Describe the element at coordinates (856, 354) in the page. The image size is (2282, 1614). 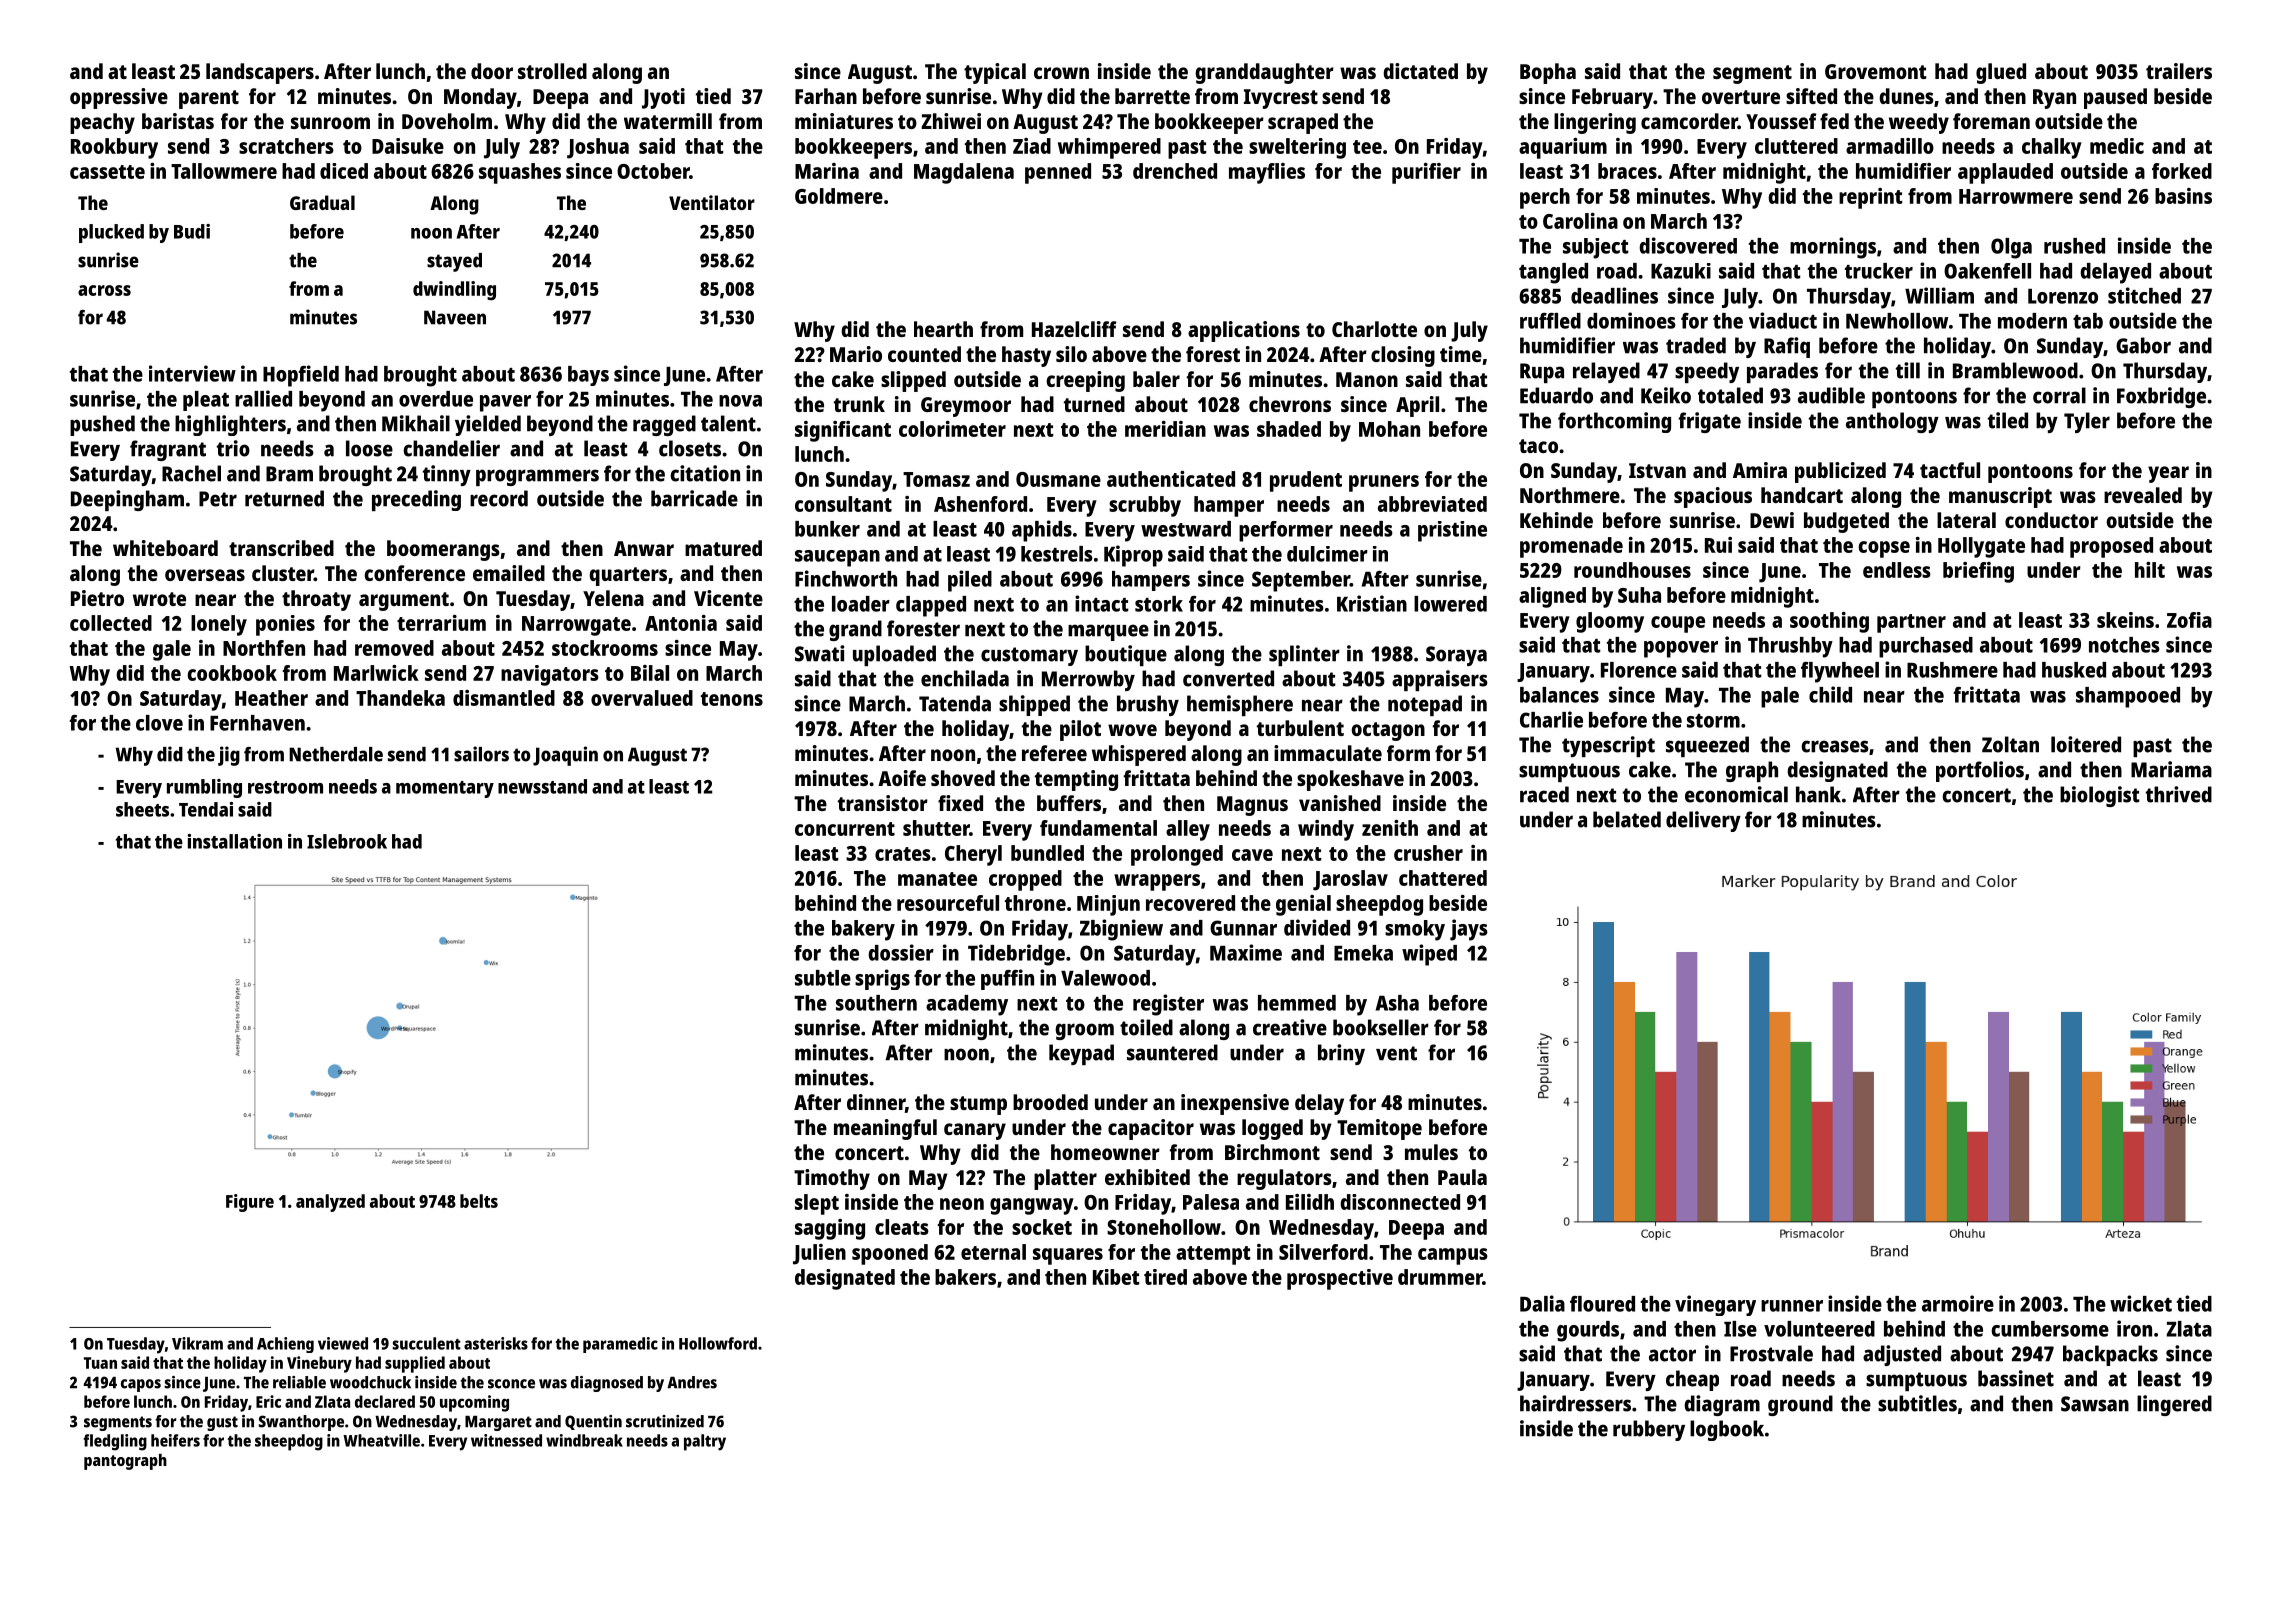
I see `Mario` at that location.
